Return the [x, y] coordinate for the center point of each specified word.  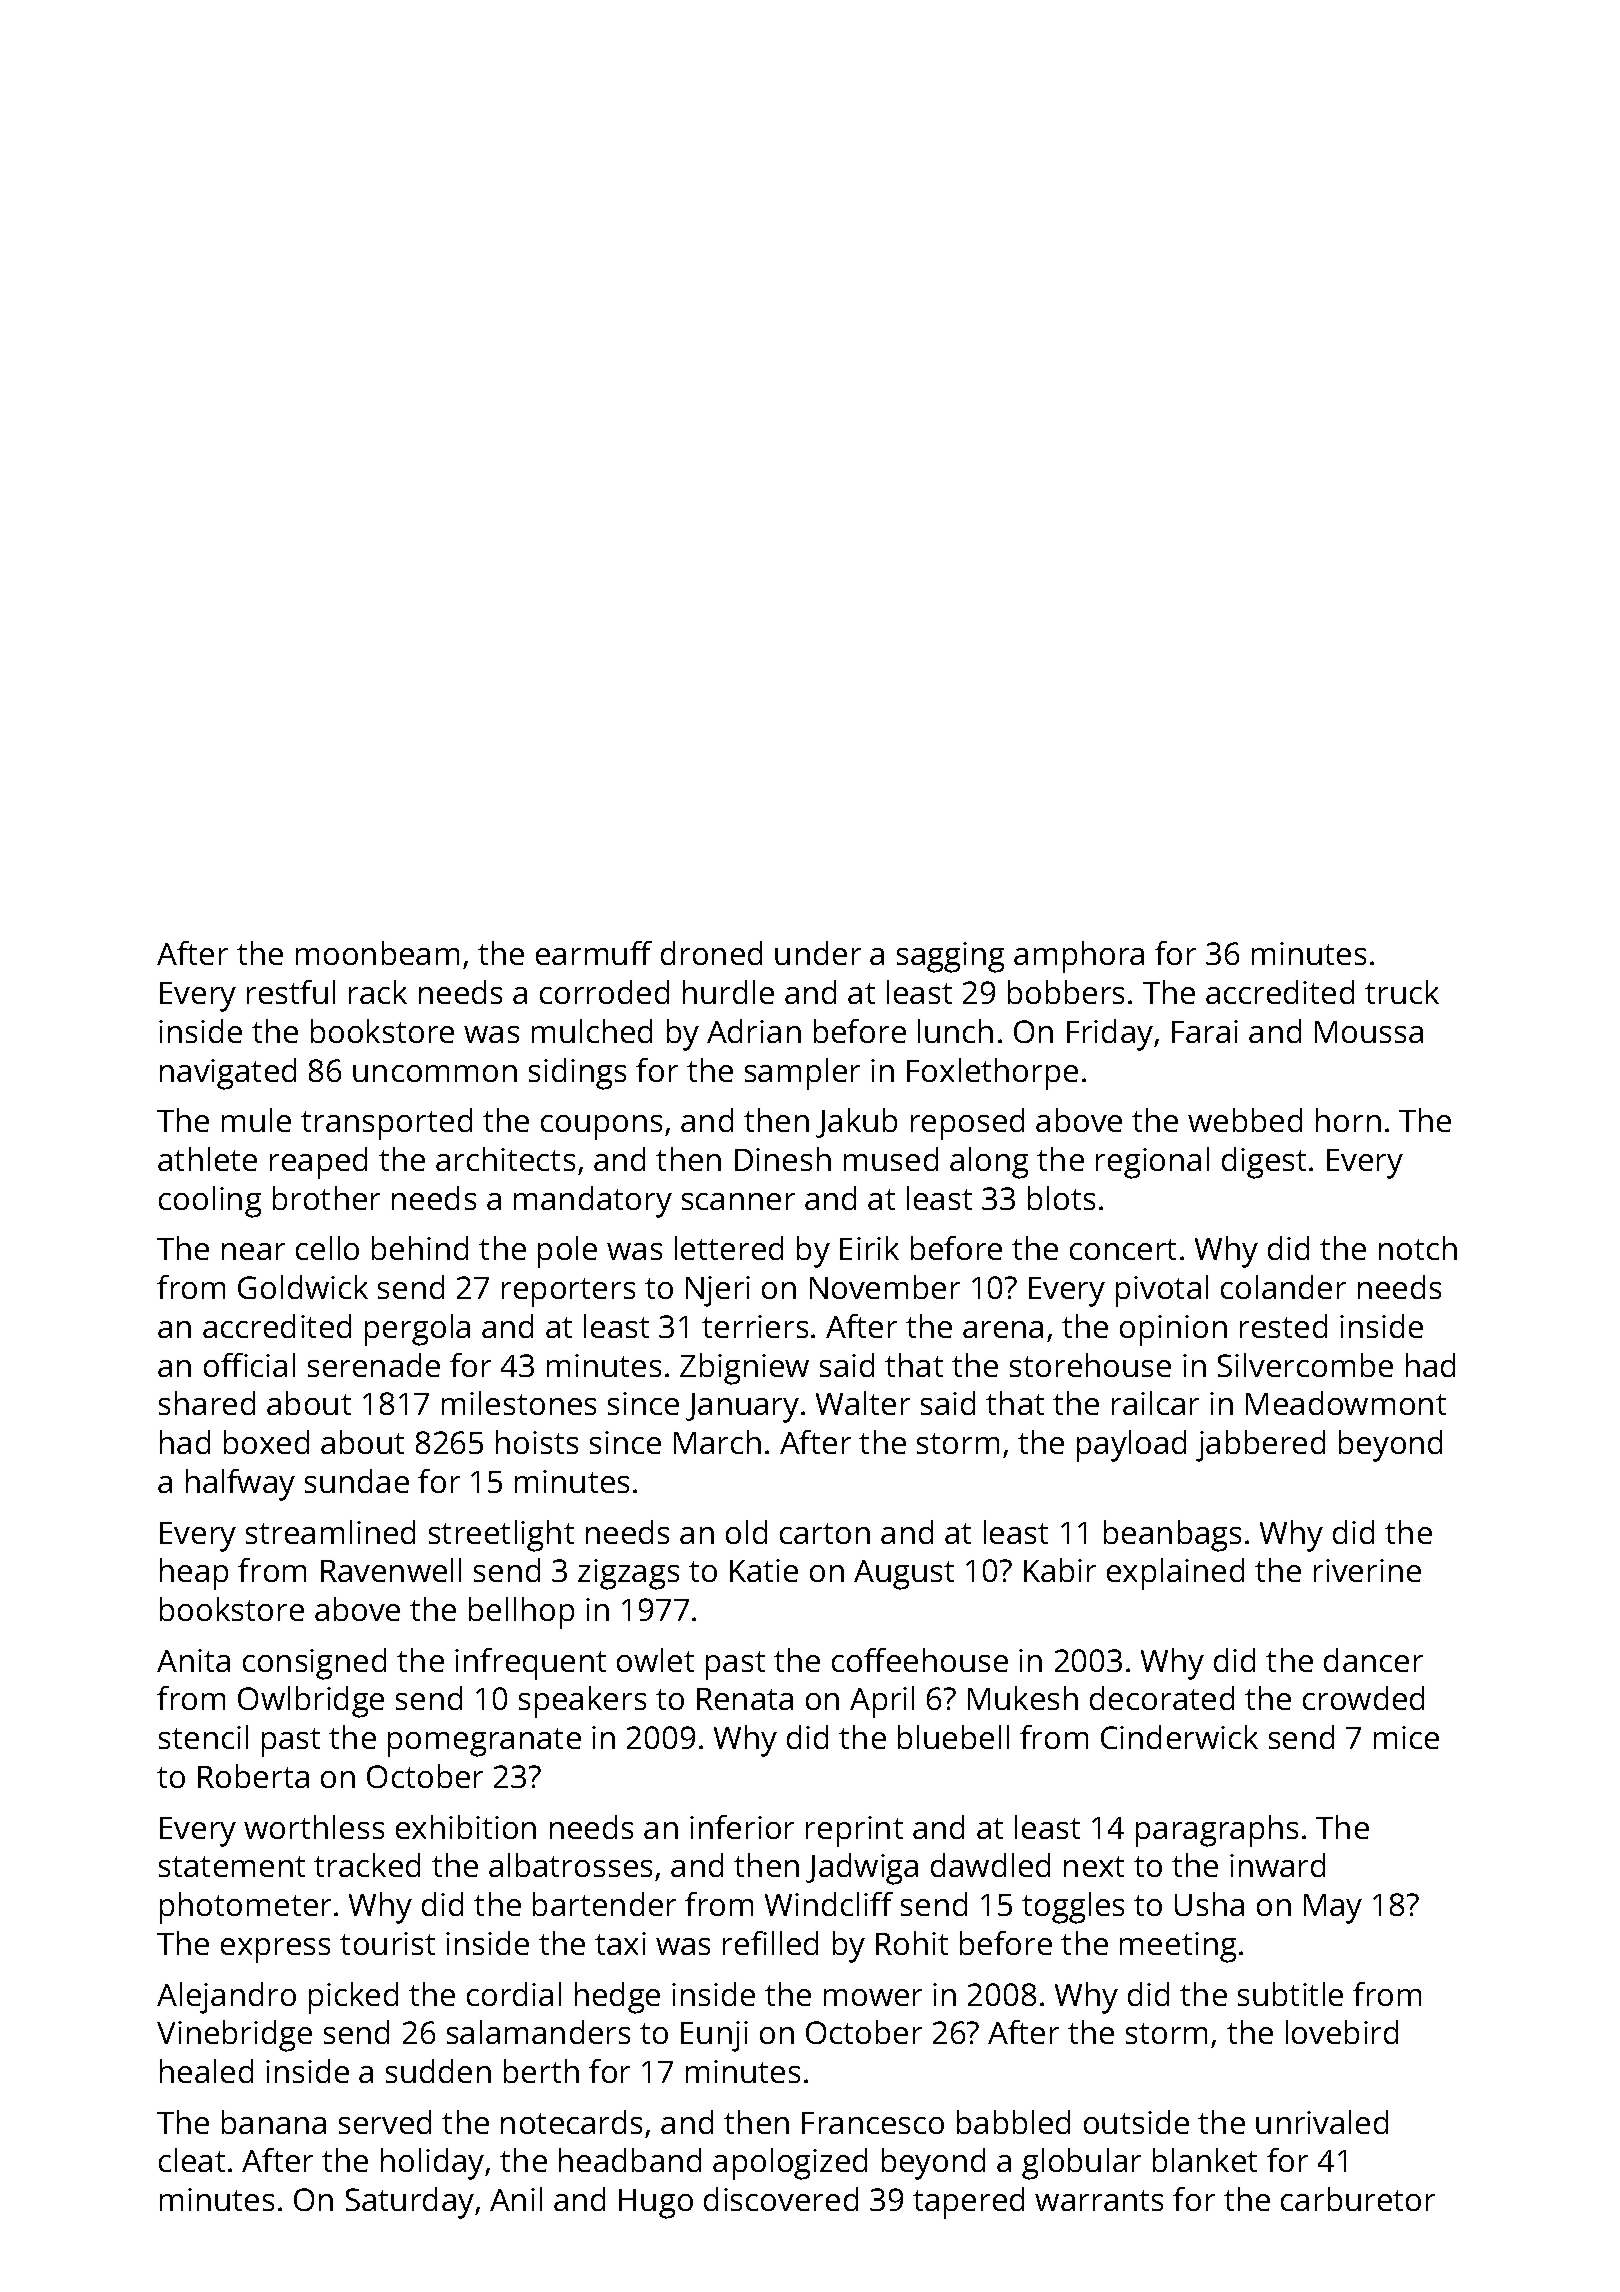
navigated [228, 1074]
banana [274, 2122]
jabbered [1260, 1446]
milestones [519, 1403]
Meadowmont [1346, 1403]
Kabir [1060, 1570]
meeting [1178, 1947]
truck [1402, 992]
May [1333, 1909]
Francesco [873, 2123]
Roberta [253, 1776]
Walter [863, 1403]
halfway [240, 1485]
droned [711, 953]
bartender [604, 1904]
